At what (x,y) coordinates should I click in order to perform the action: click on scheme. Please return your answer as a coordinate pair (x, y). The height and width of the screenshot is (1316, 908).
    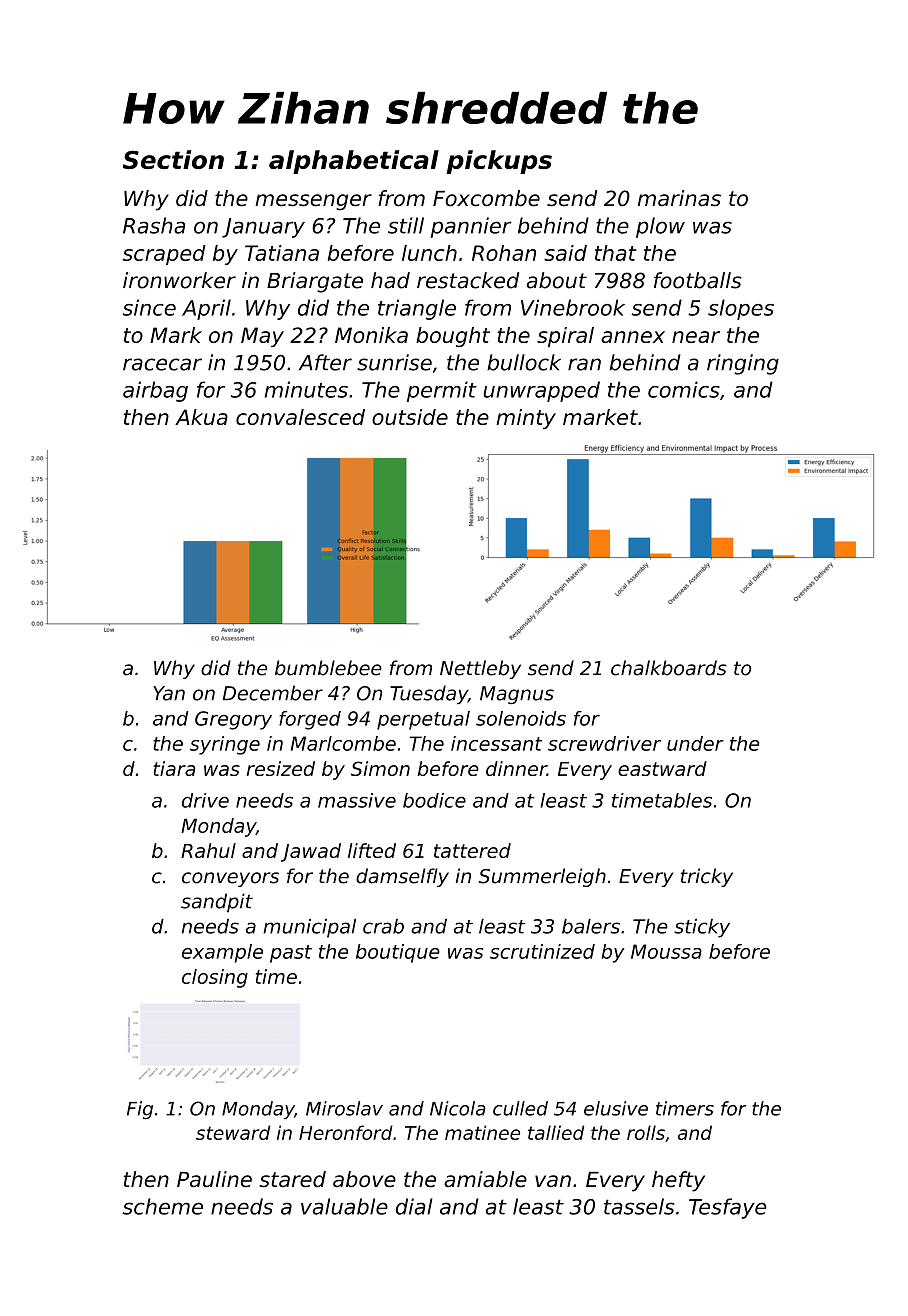
    Looking at the image, I should click on (162, 1206).
